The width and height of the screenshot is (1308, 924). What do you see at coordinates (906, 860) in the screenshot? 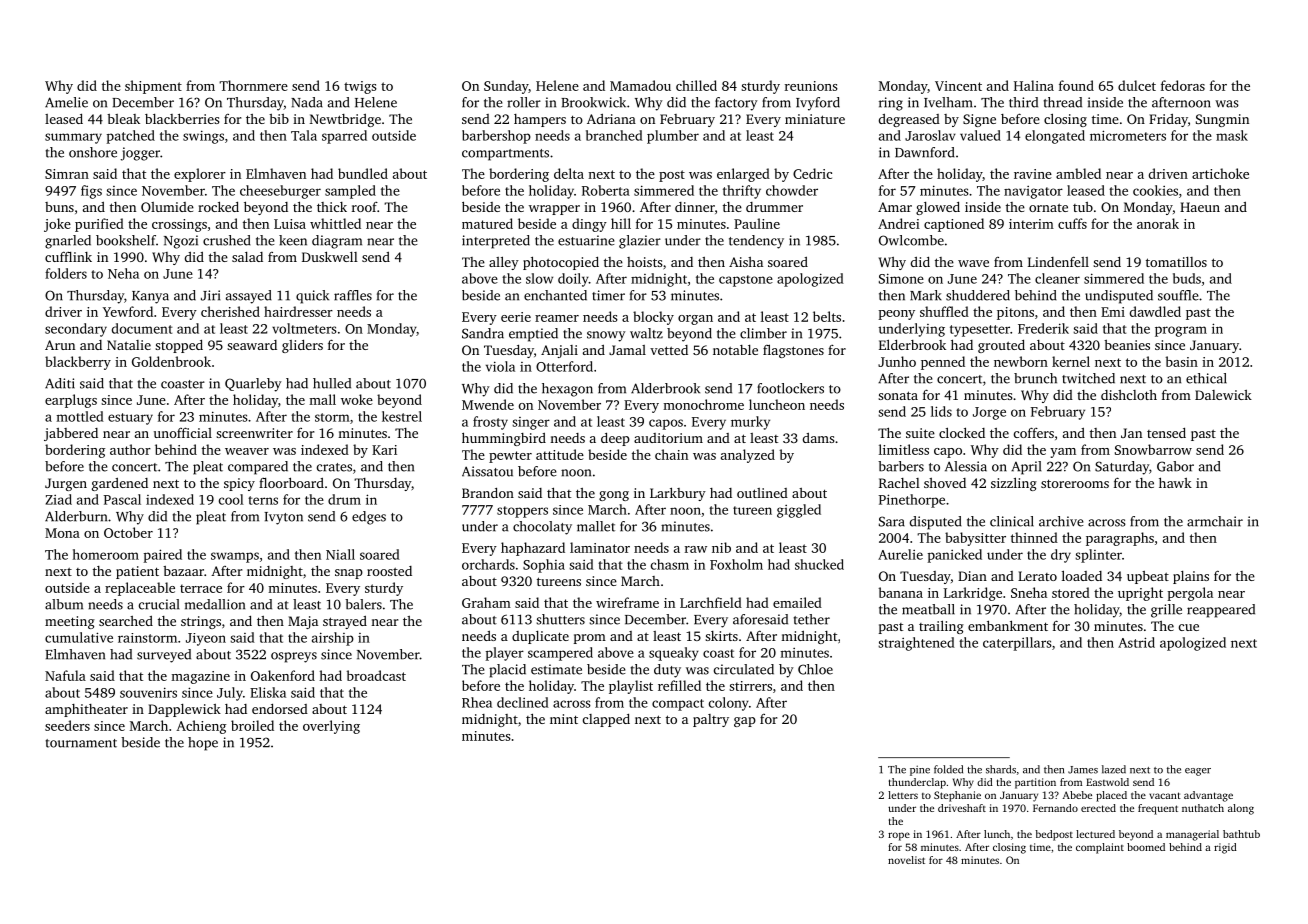
I see `novelist` at bounding box center [906, 860].
